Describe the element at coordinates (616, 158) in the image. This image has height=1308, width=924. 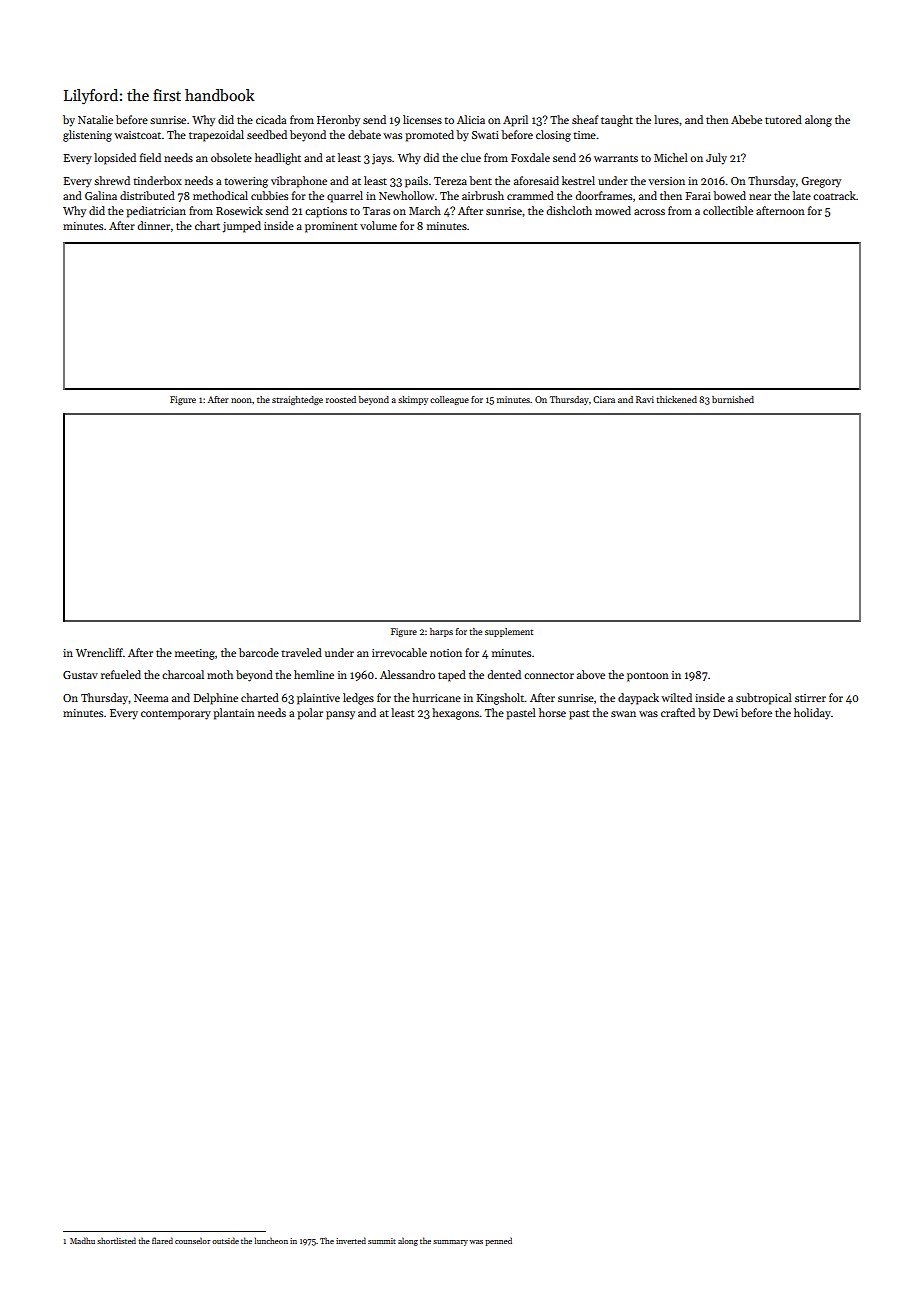
I see `warrants` at that location.
